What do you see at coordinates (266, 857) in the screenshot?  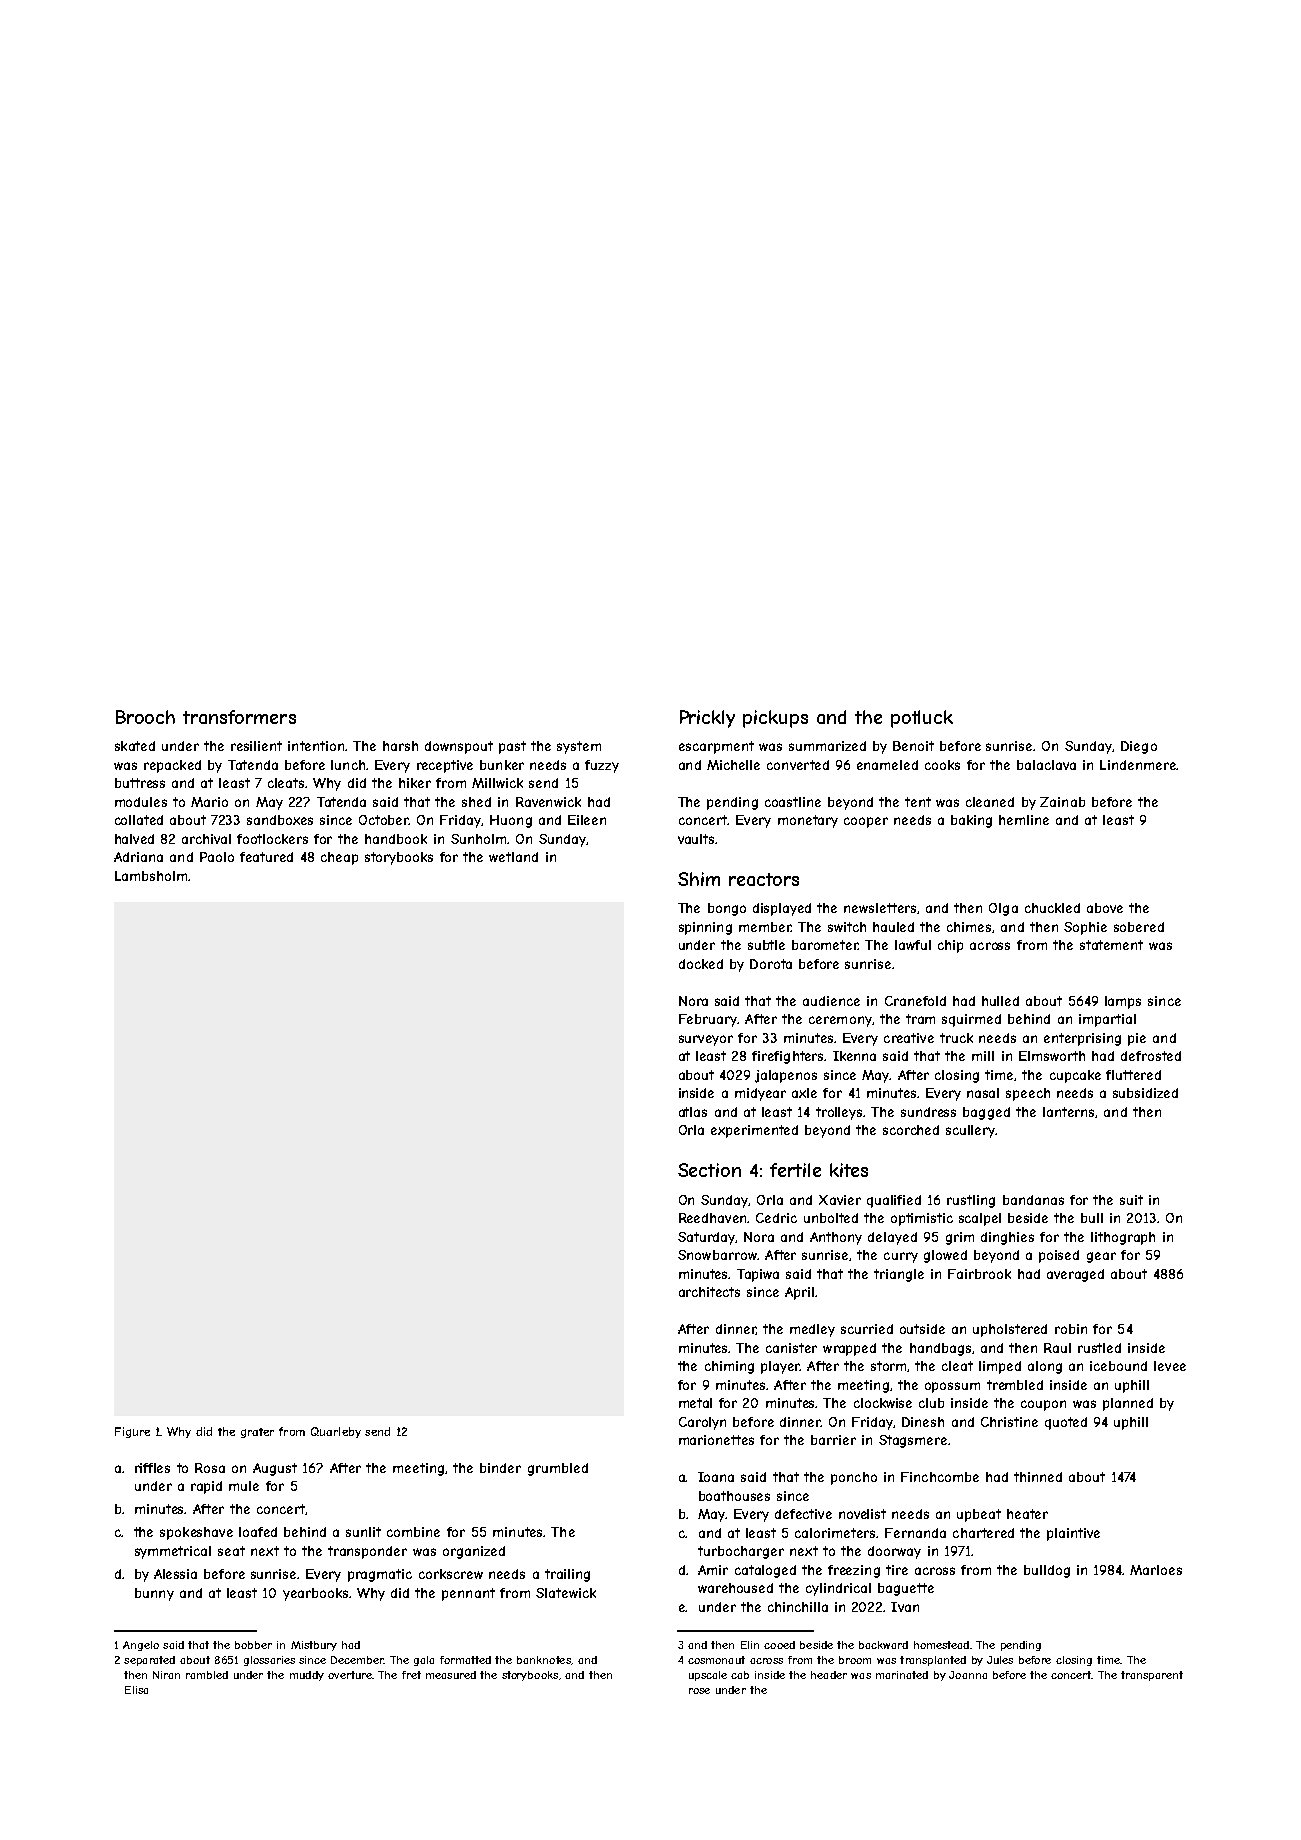 I see `featured` at bounding box center [266, 857].
